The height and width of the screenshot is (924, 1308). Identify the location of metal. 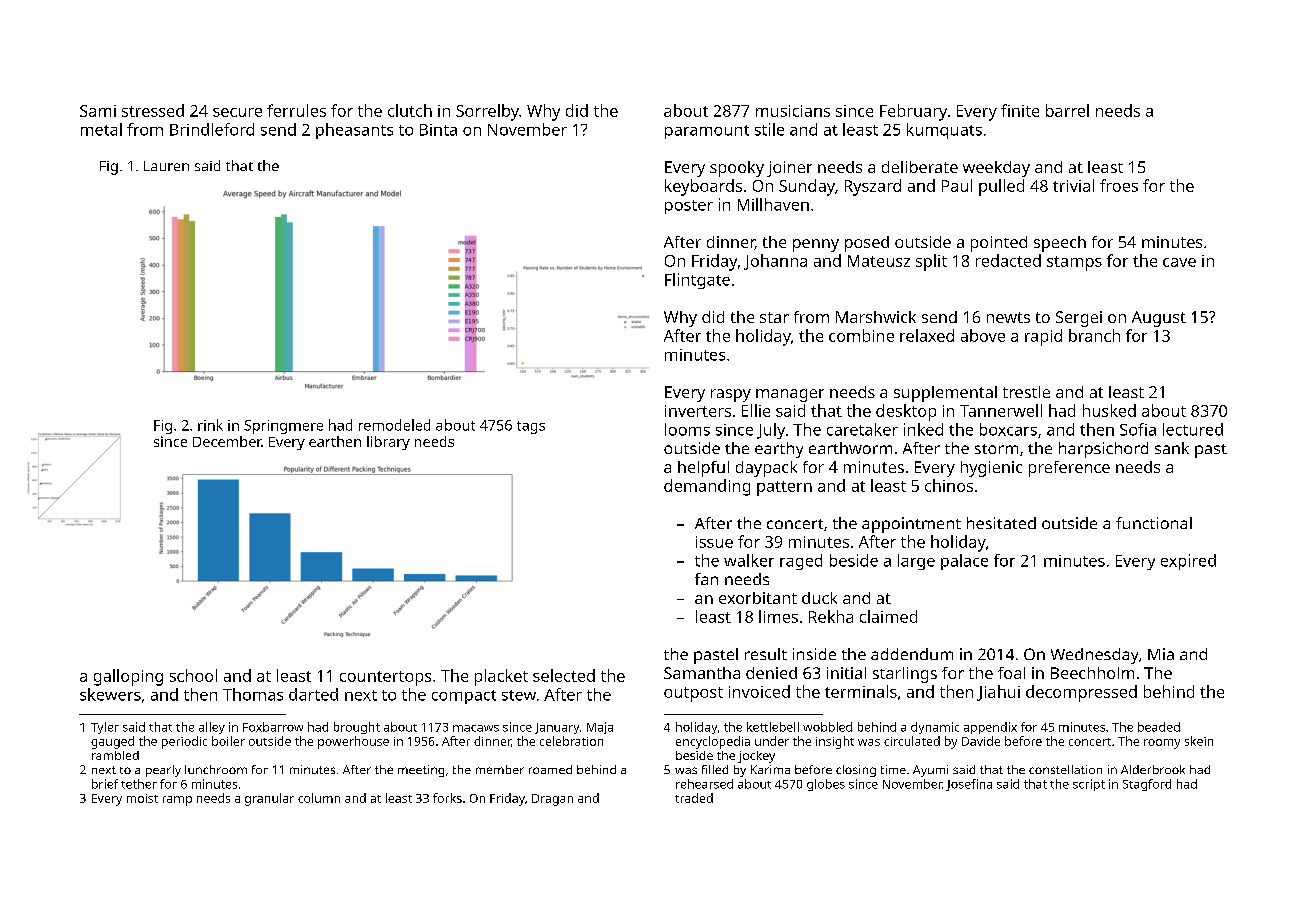
(101, 129).
